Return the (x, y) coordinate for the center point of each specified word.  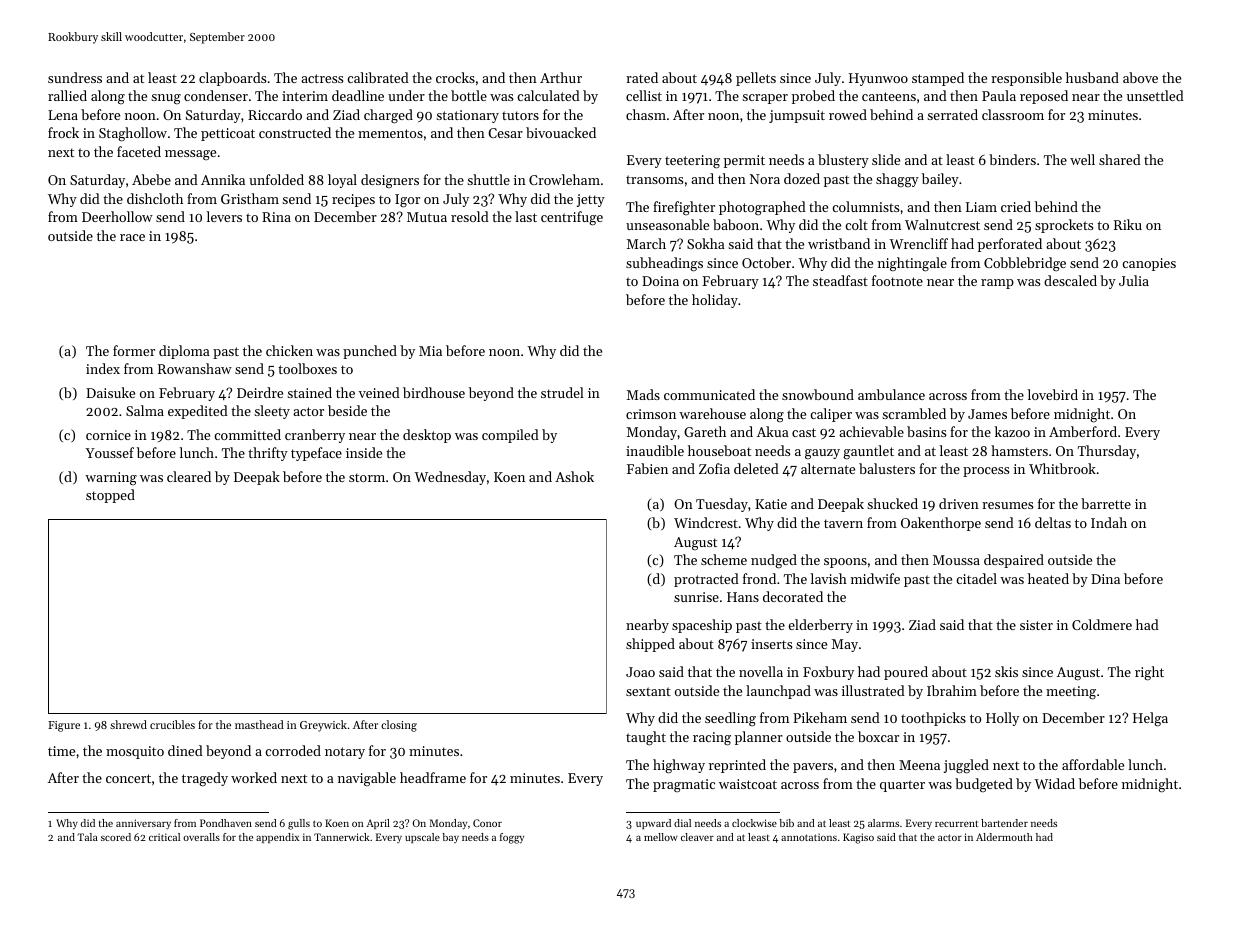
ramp (997, 284)
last (526, 216)
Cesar (505, 133)
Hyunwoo (878, 79)
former (134, 350)
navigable (367, 779)
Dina (1105, 579)
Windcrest (706, 522)
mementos (390, 133)
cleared (189, 476)
